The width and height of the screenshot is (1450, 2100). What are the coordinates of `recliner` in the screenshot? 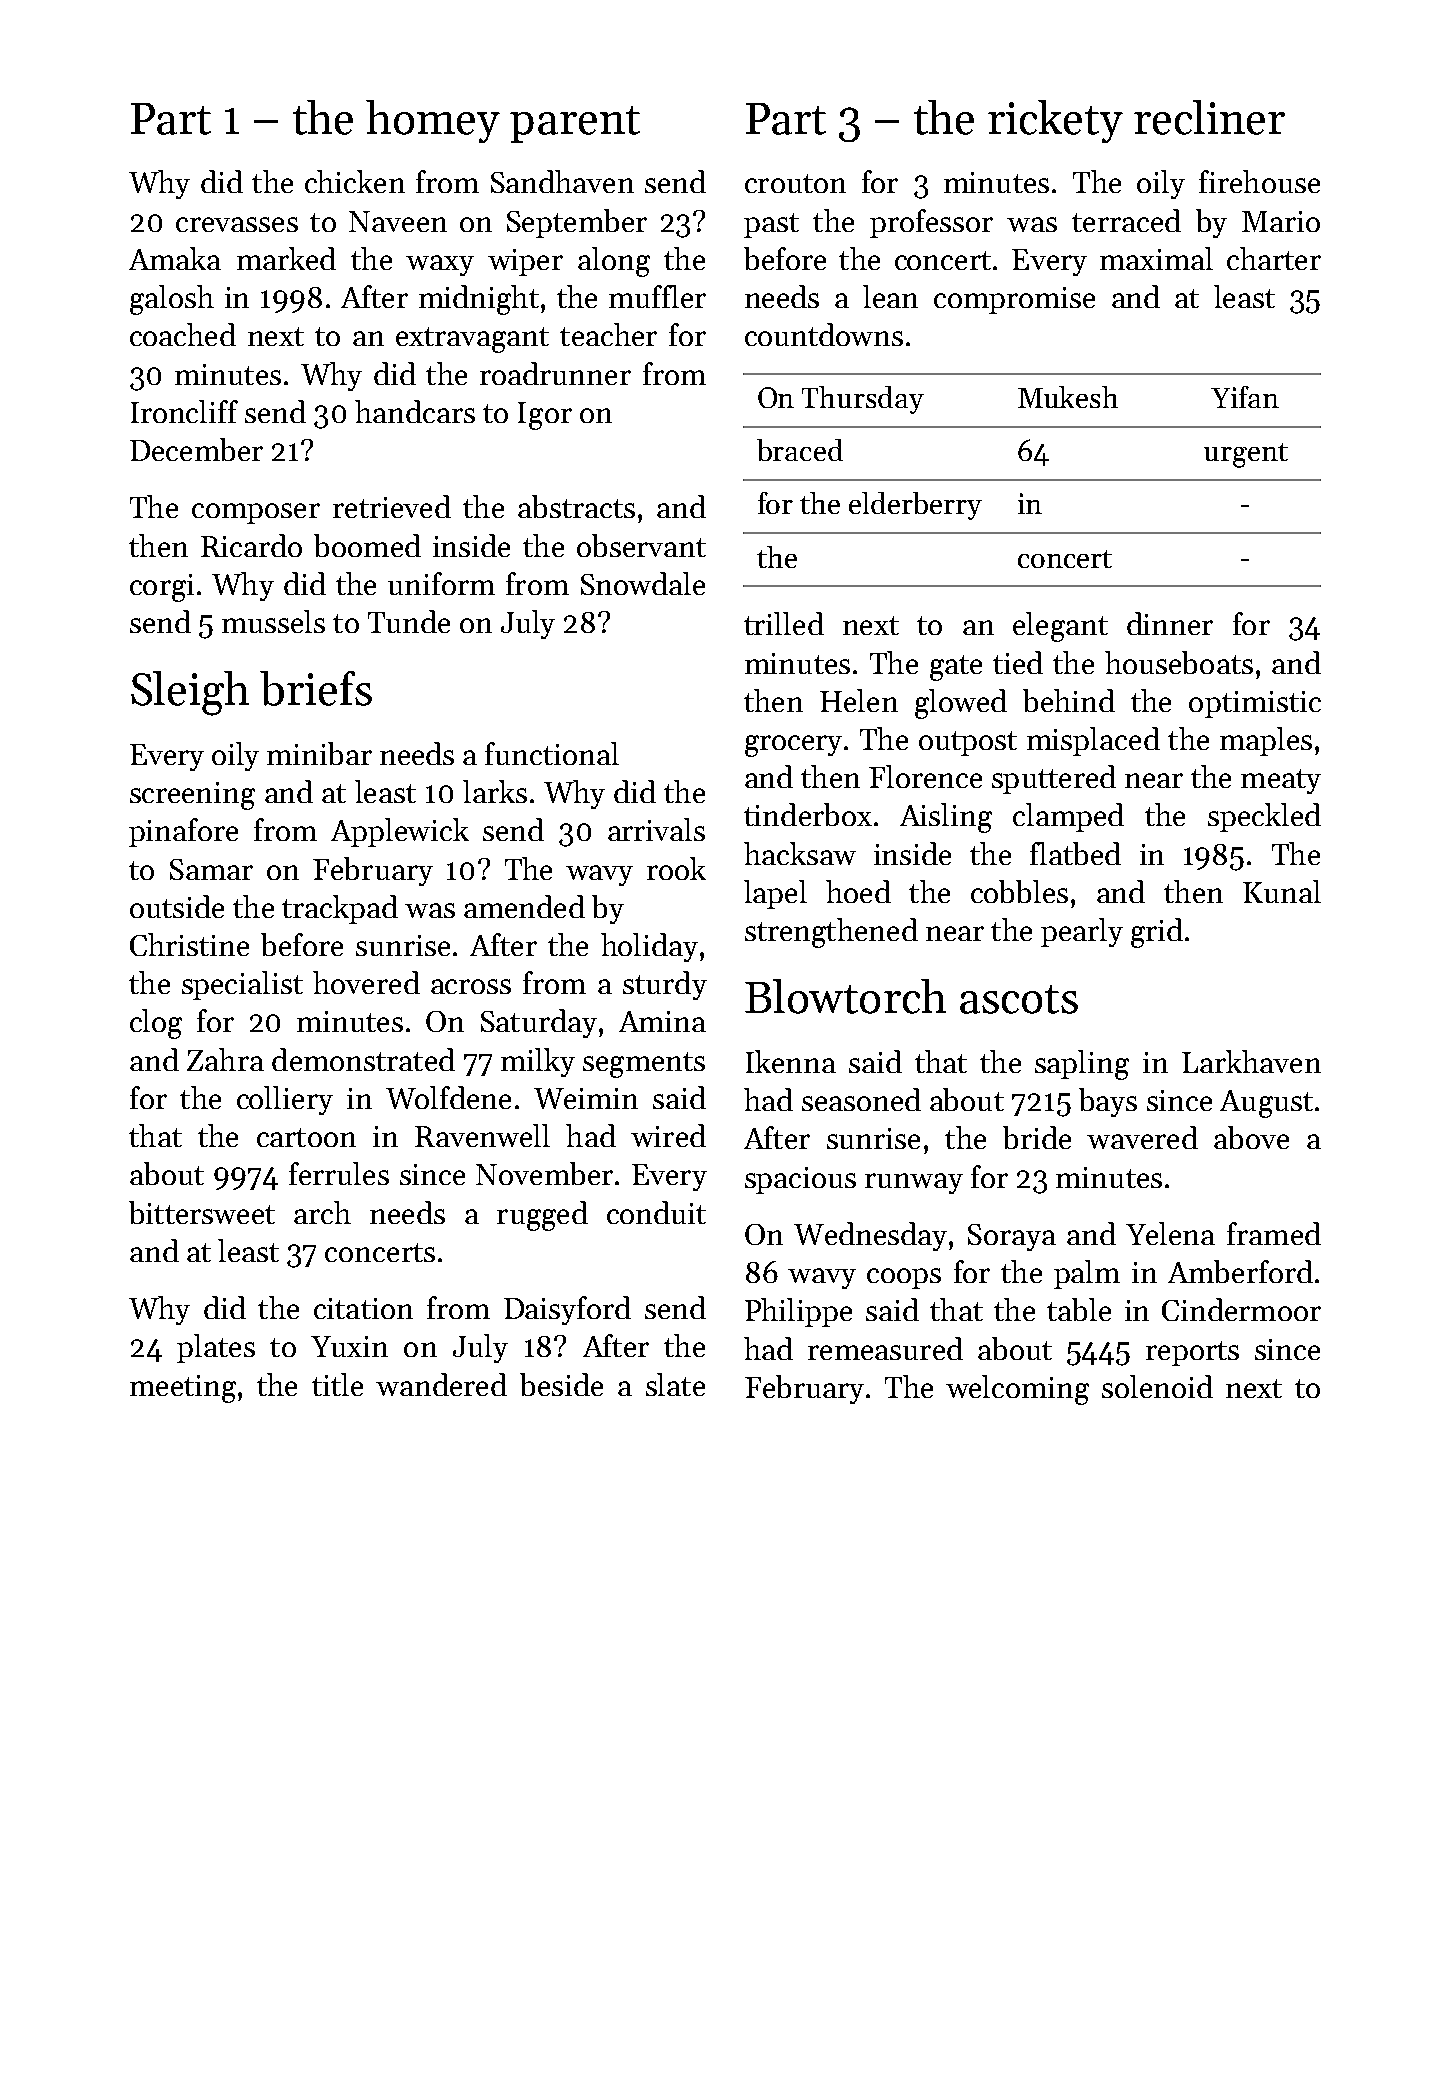 It's located at (1209, 117).
